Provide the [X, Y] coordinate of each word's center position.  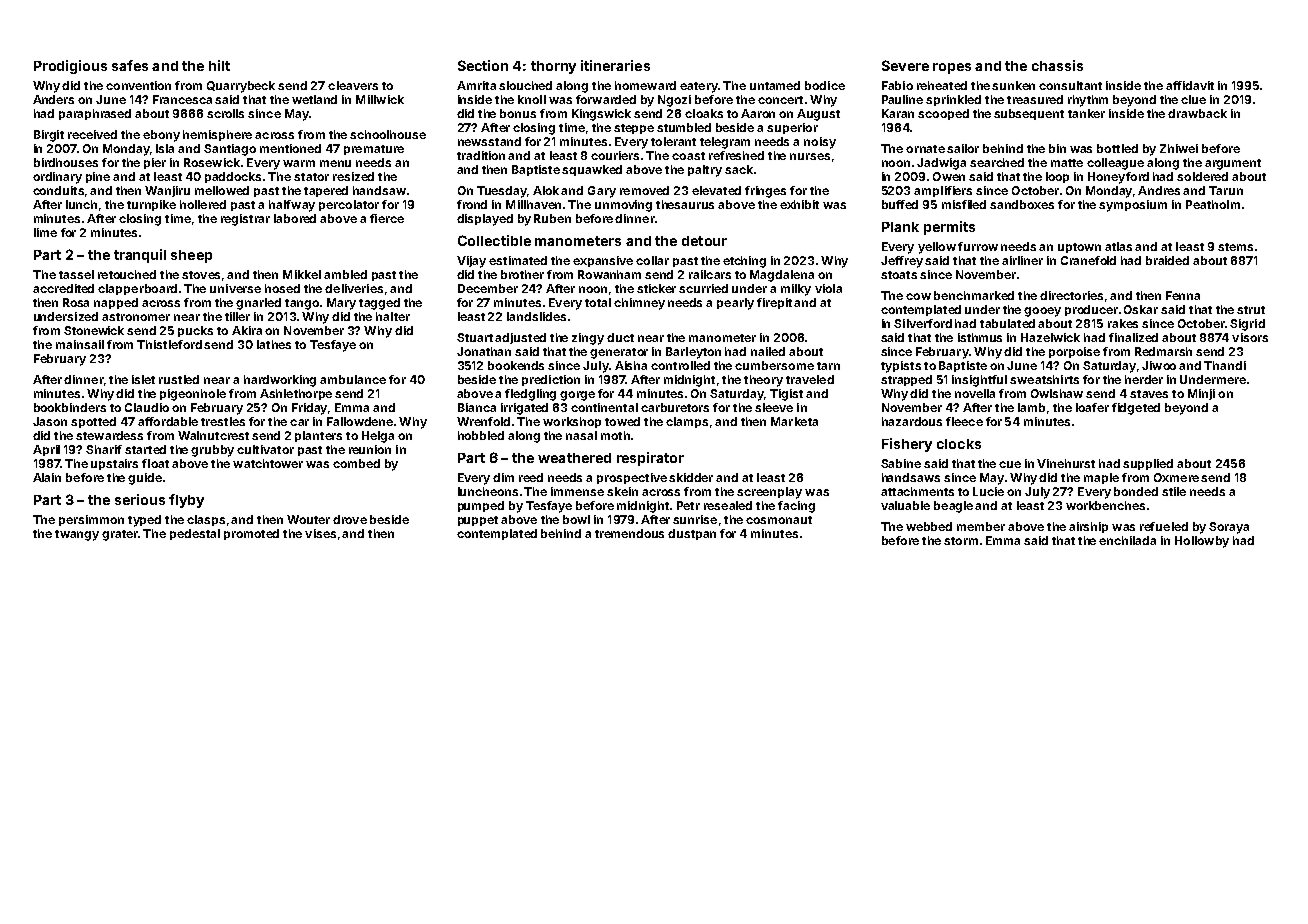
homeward [645, 85]
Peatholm [1213, 204]
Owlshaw [1057, 393]
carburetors [675, 407]
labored [295, 218]
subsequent [1029, 114]
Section [483, 65]
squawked [592, 170]
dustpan [692, 534]
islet [143, 379]
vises [320, 533]
